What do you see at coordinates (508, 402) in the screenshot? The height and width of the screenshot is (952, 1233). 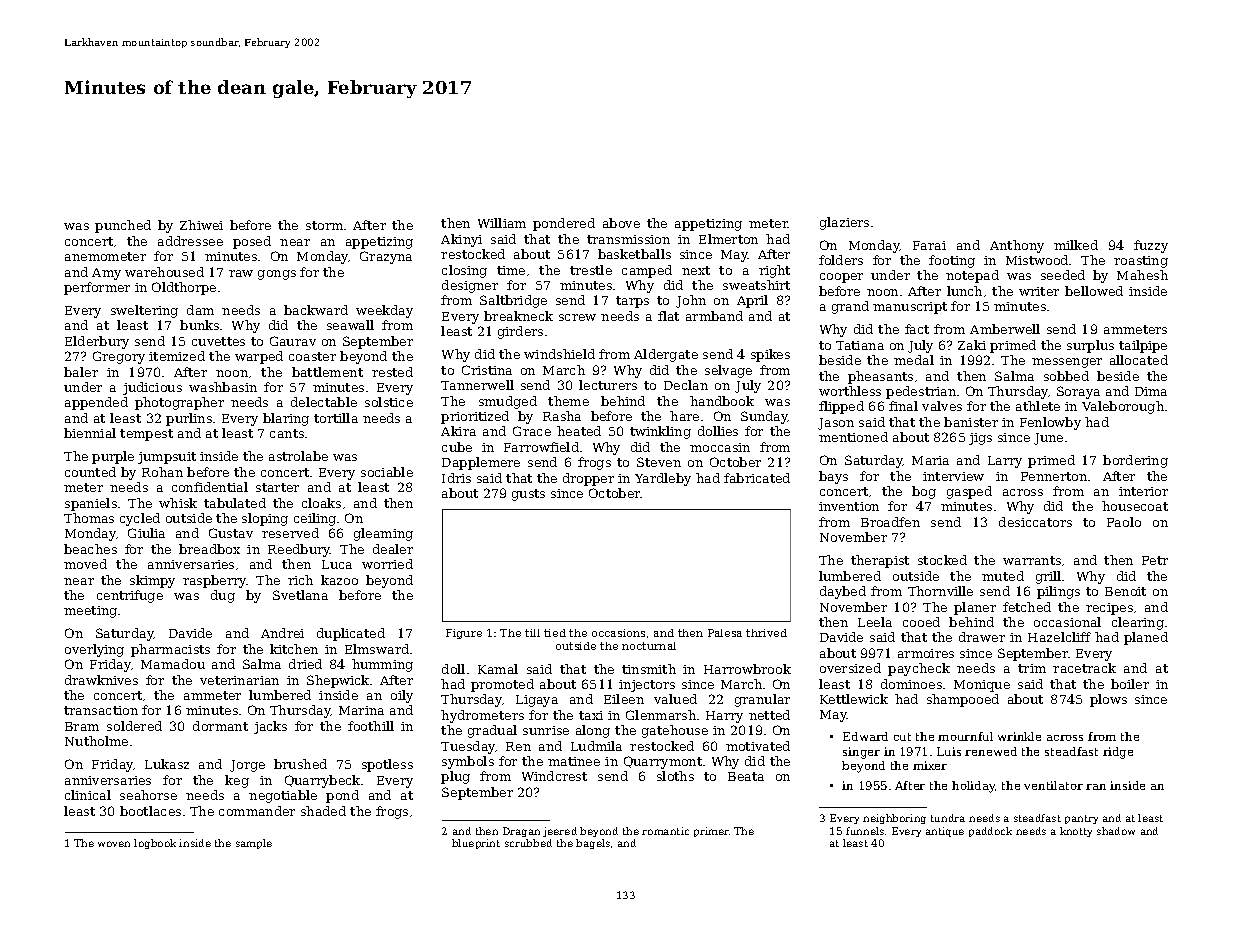 I see `smudged` at bounding box center [508, 402].
